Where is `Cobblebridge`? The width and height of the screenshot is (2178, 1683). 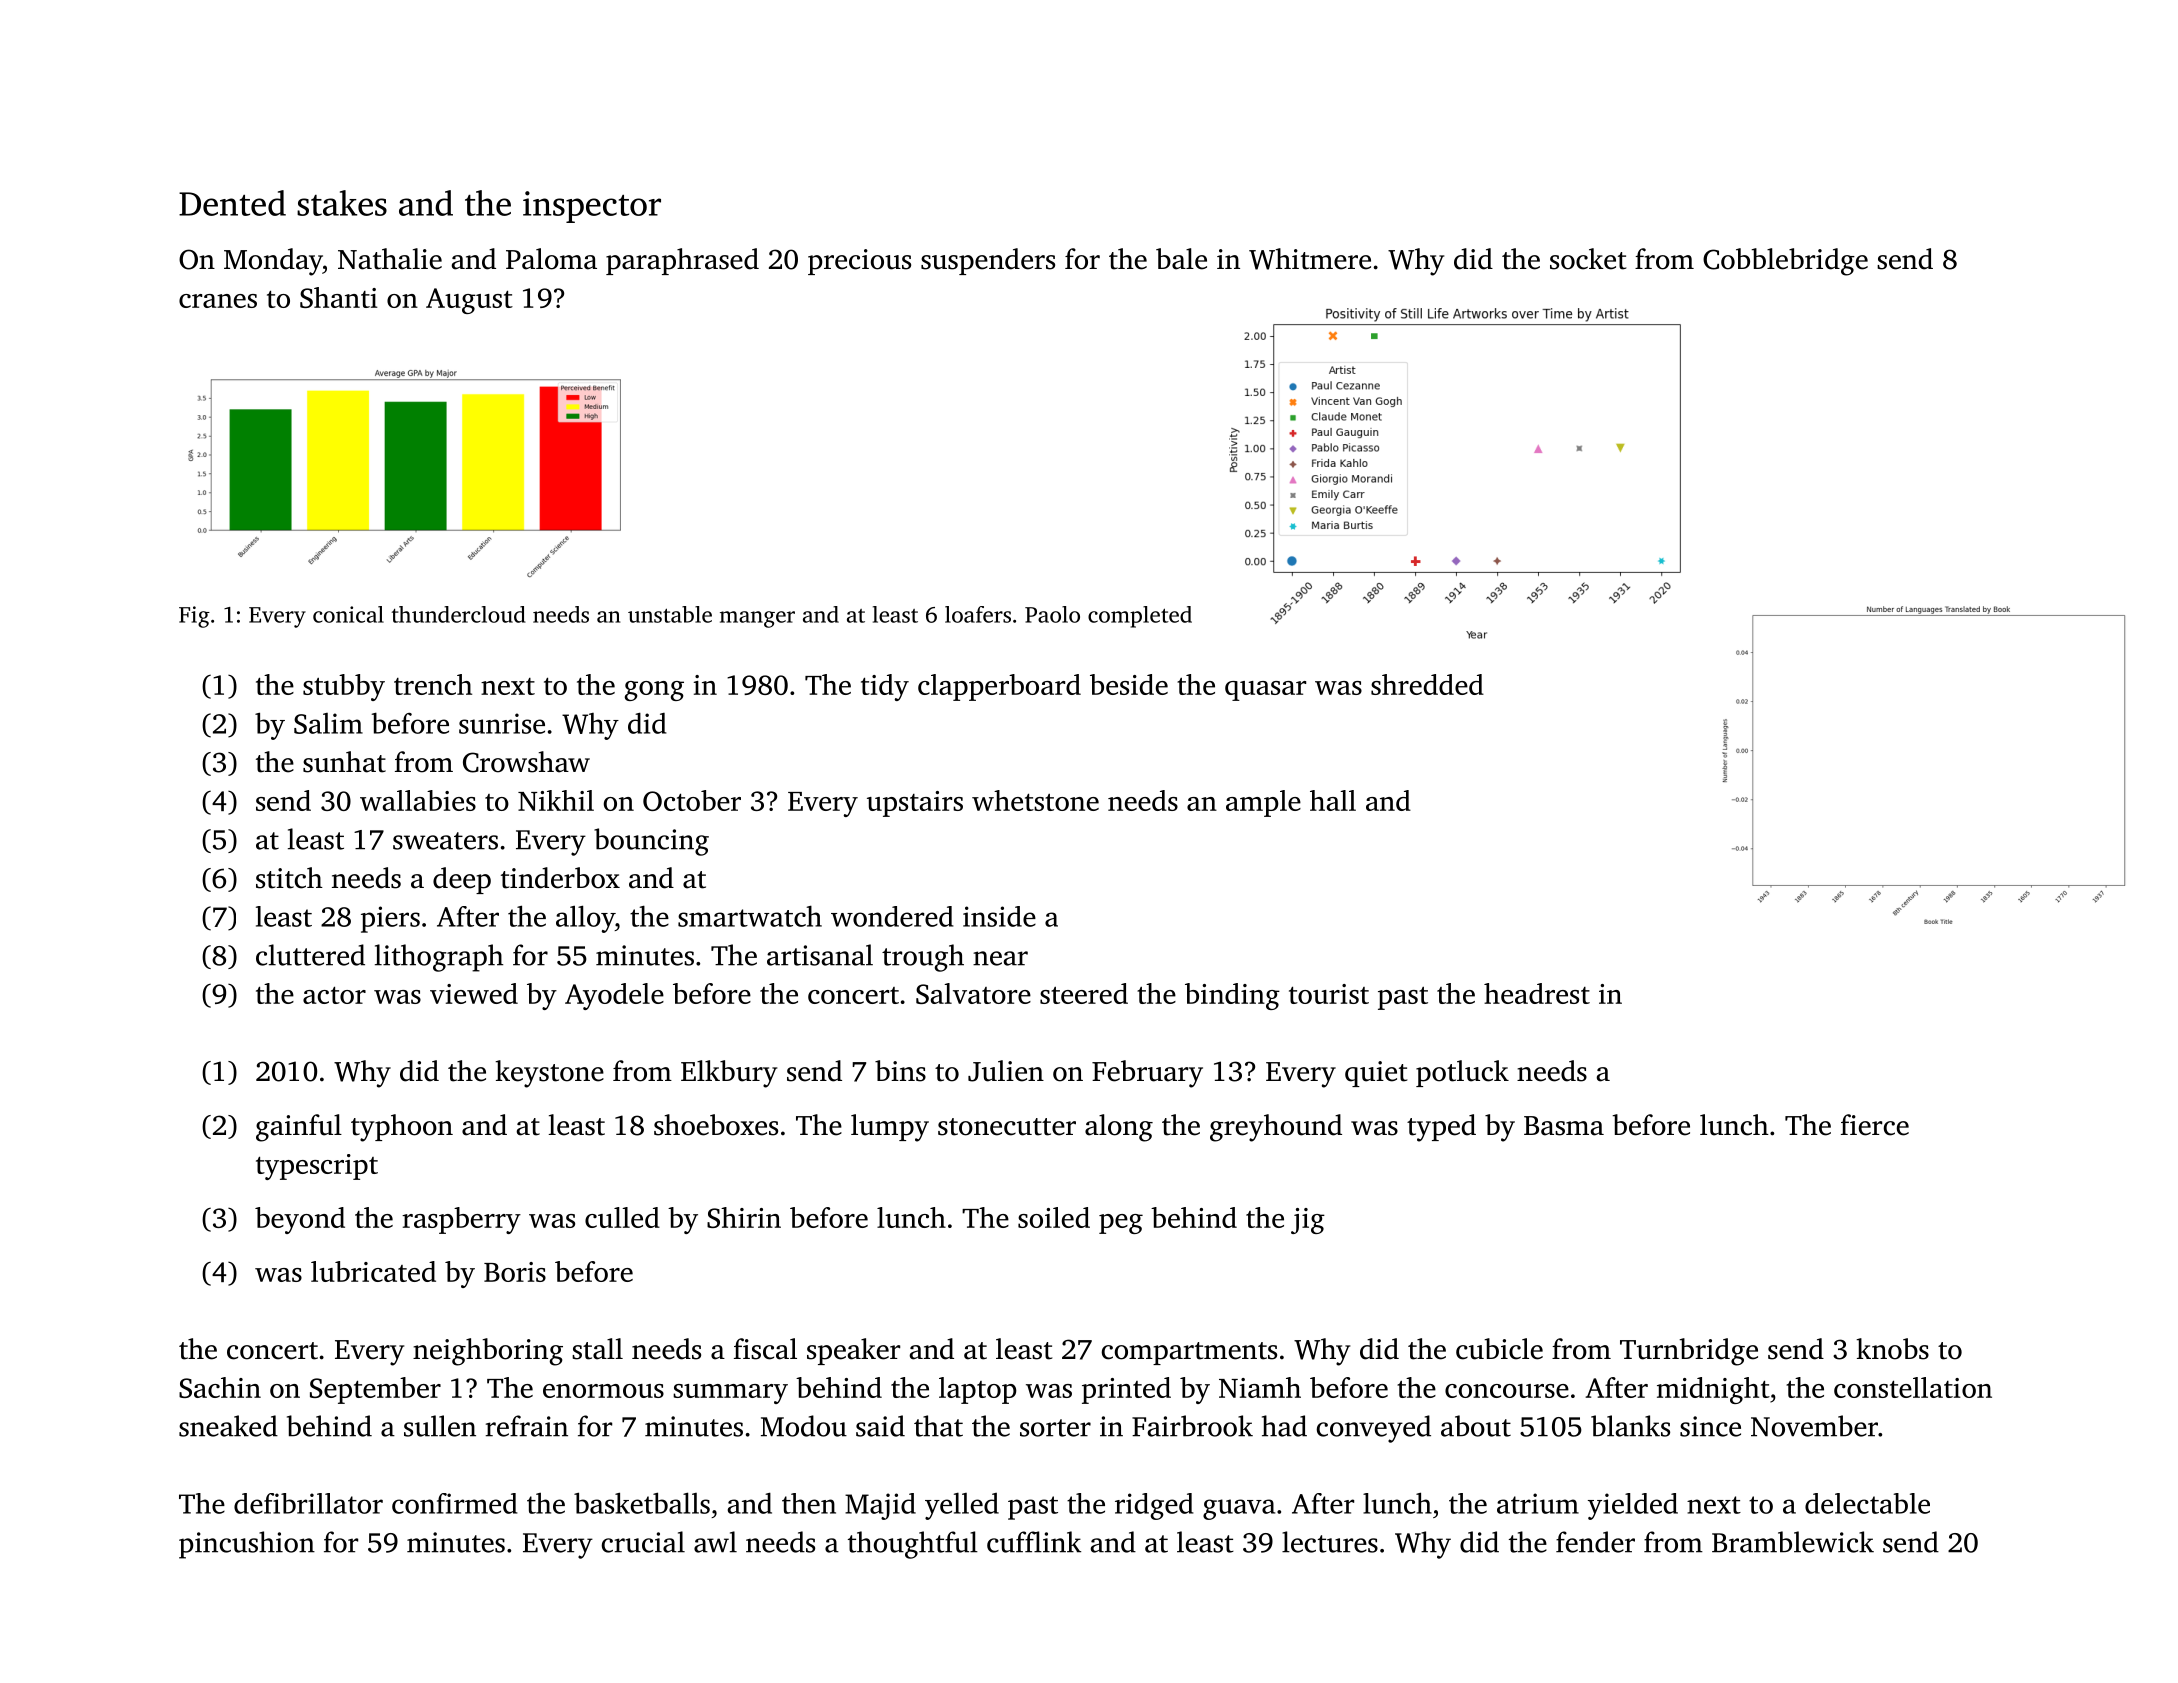
Cobblebridge is located at coordinates (1785, 262).
